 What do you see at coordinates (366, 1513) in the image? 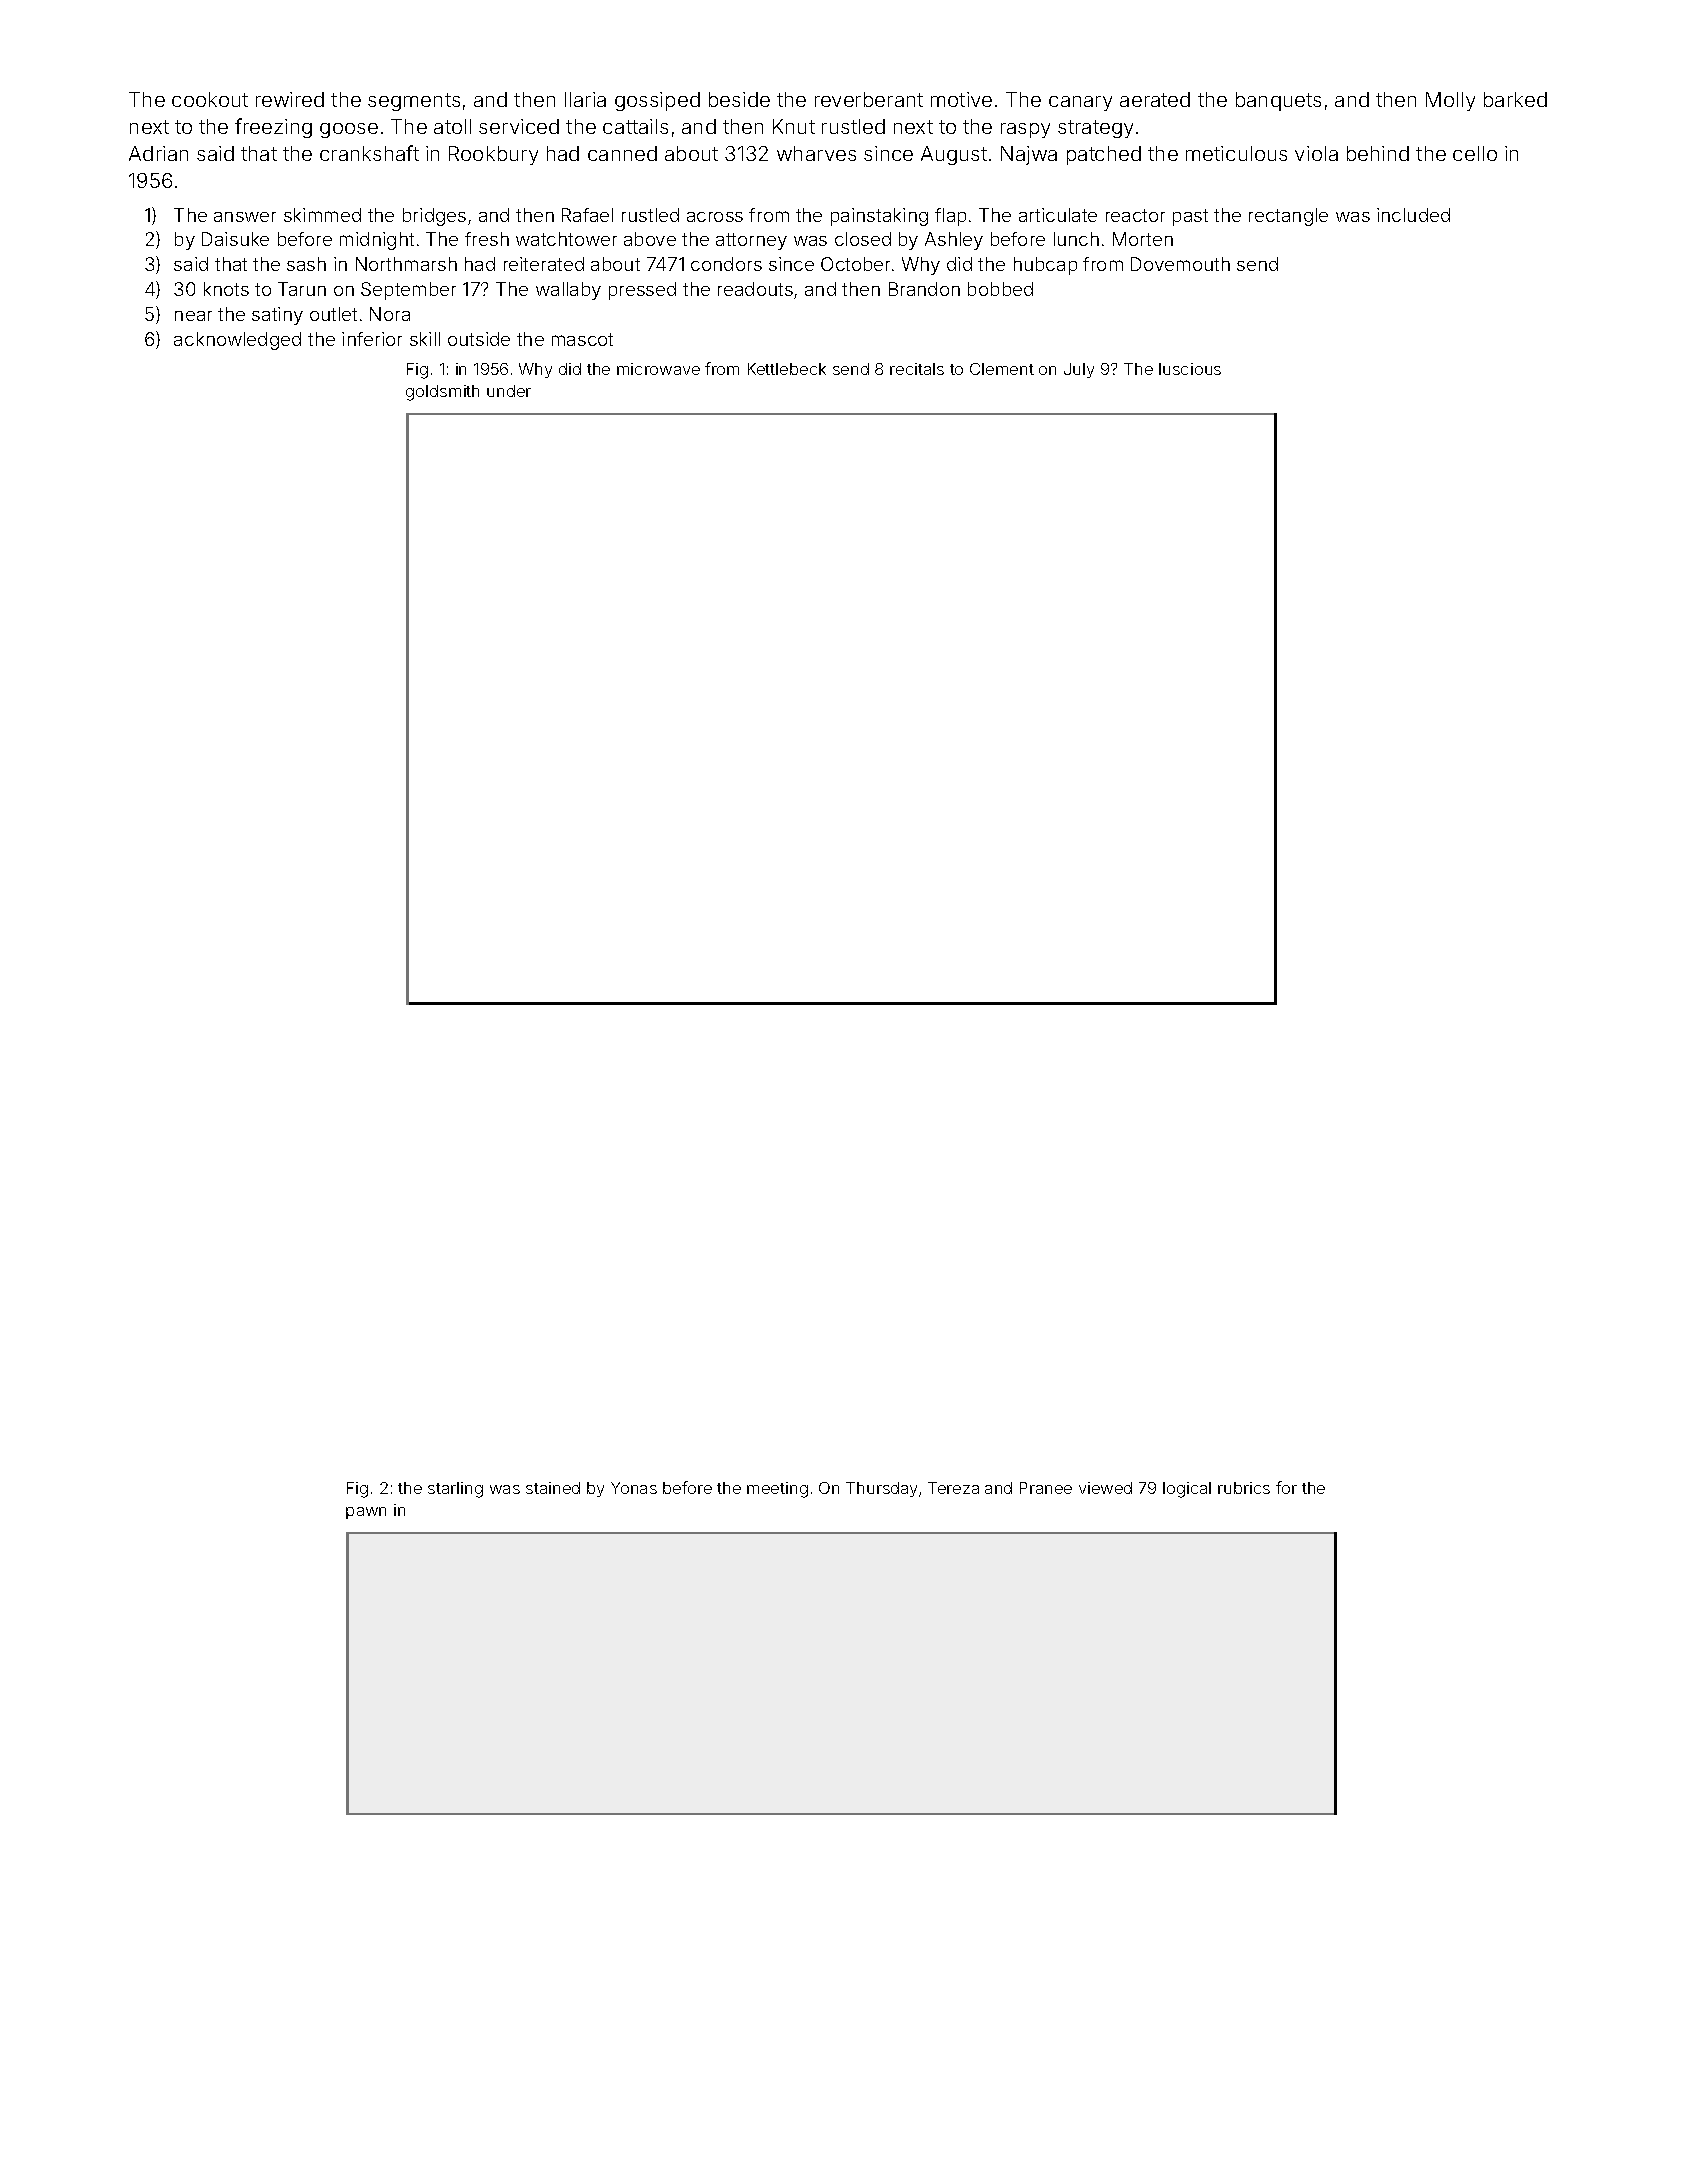
I see `pawn` at bounding box center [366, 1513].
